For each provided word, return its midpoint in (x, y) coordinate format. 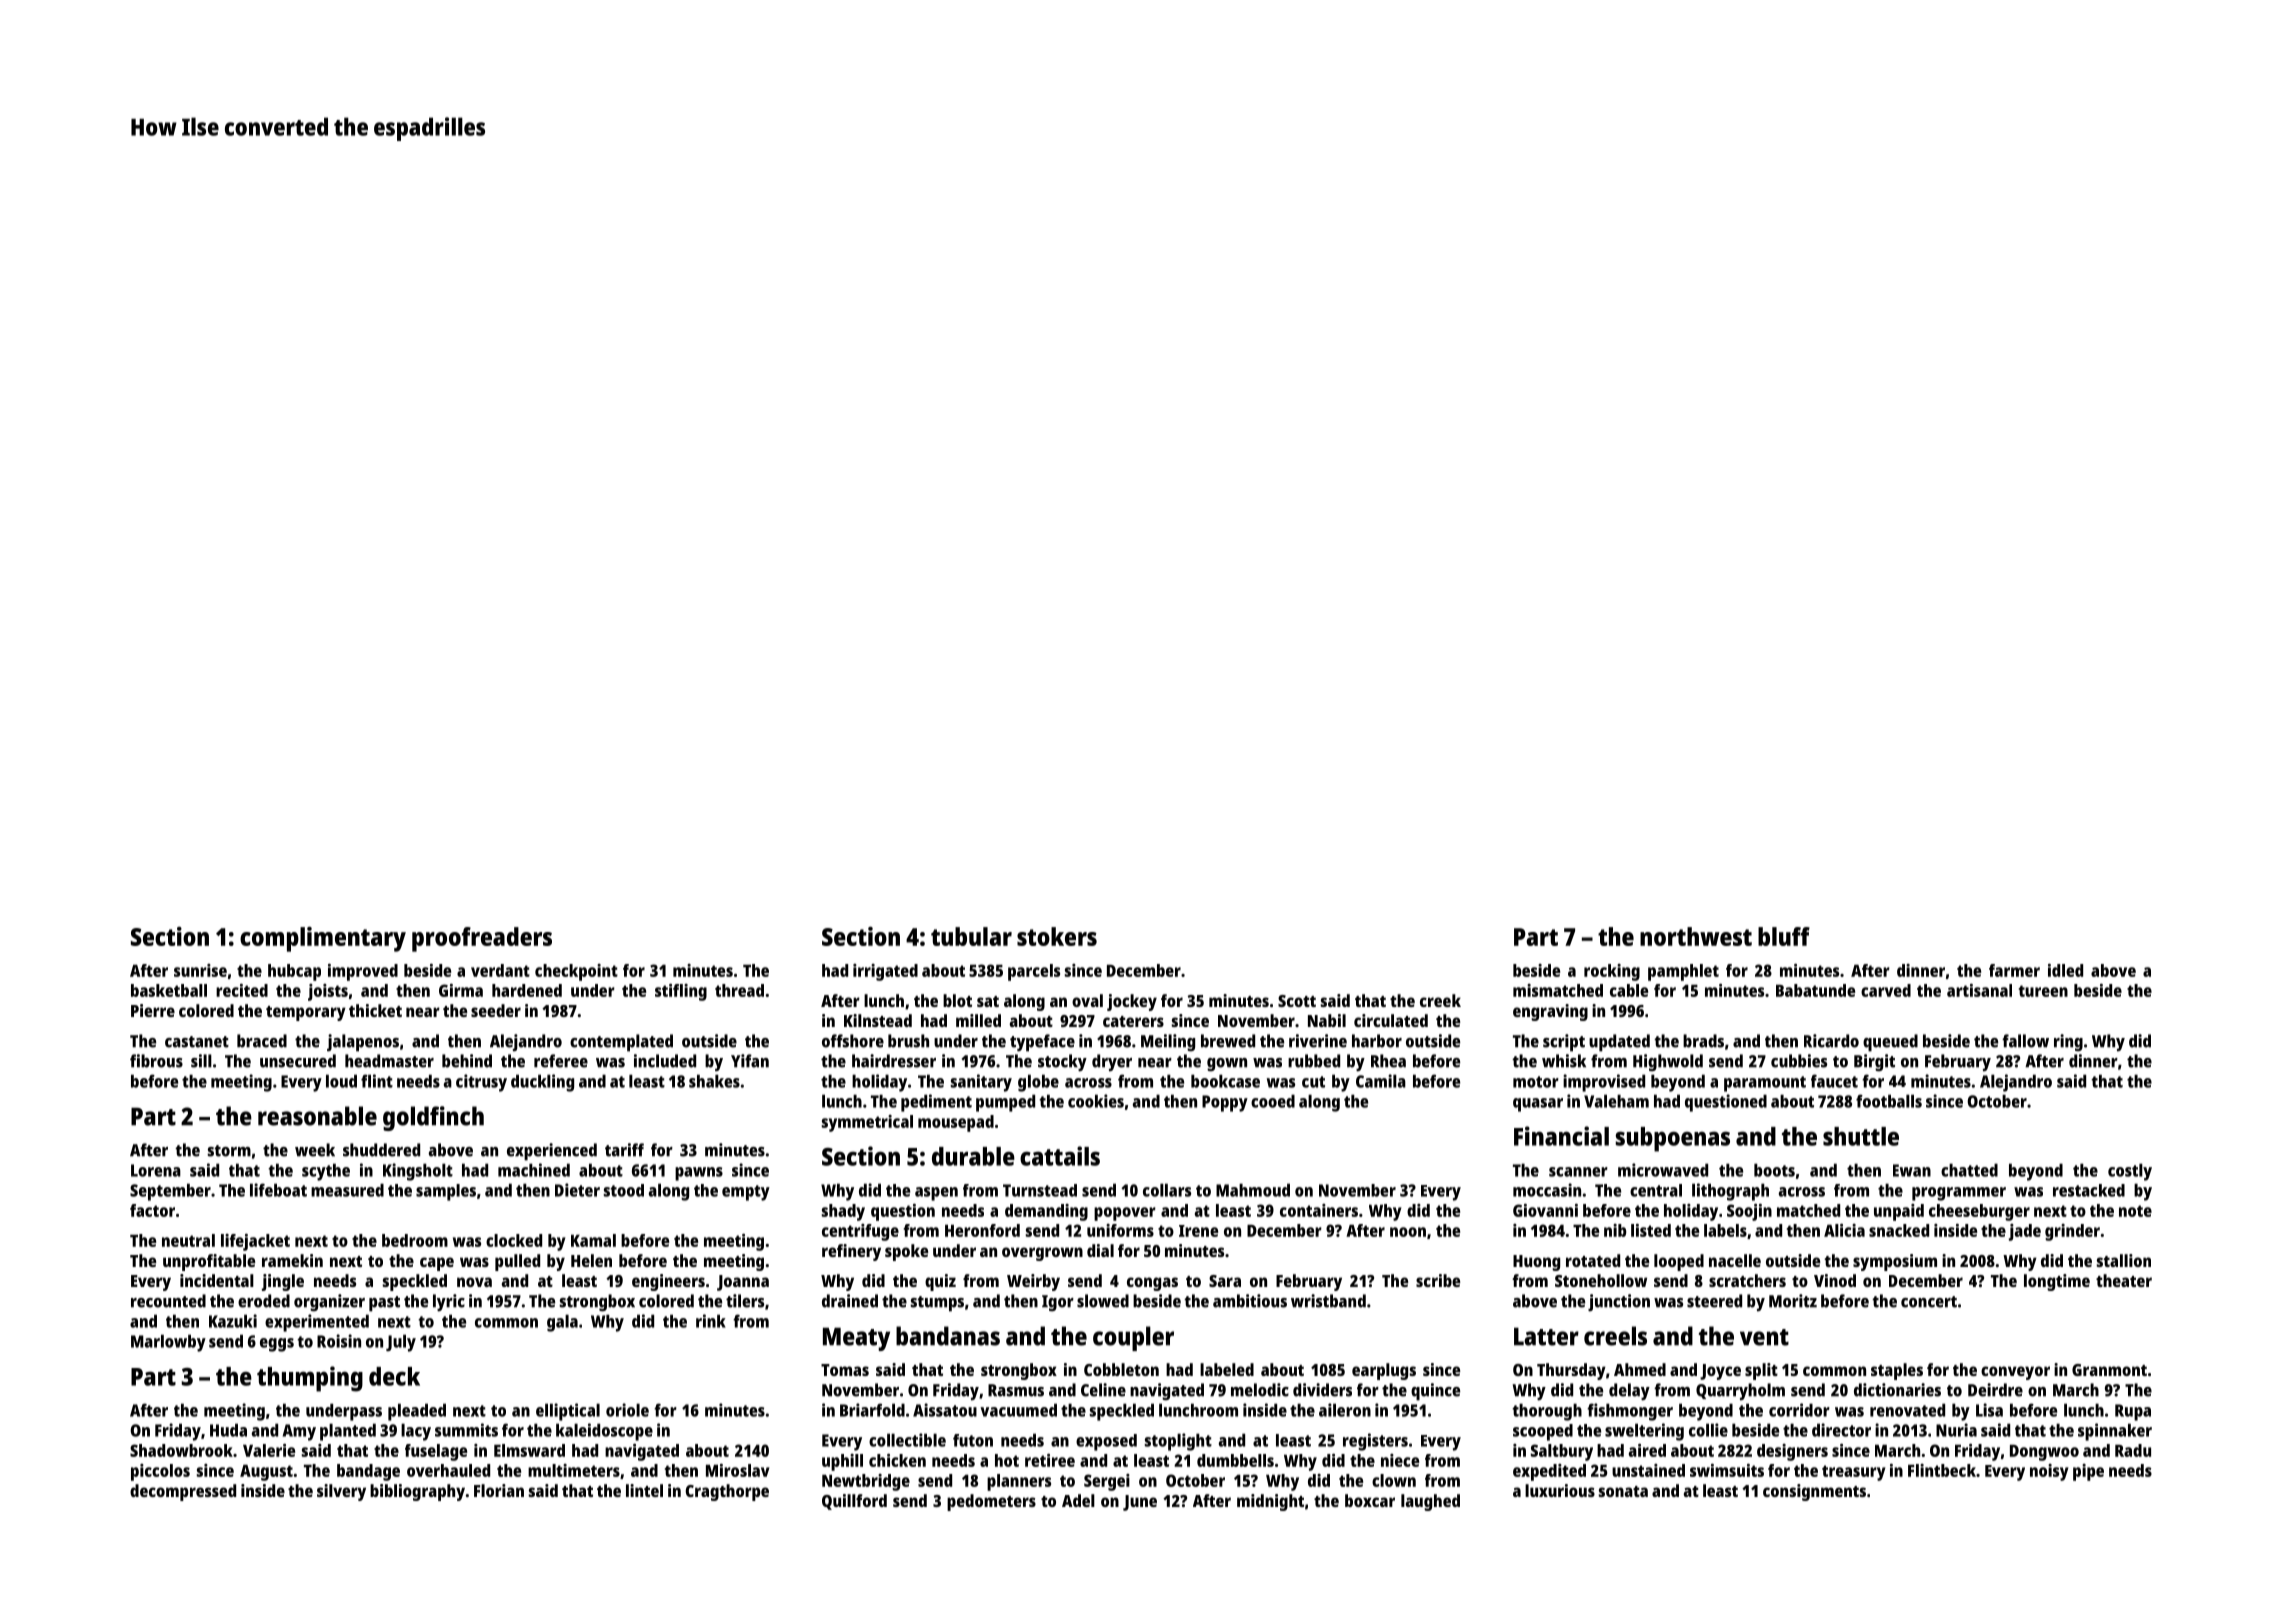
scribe (1438, 1280)
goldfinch (433, 1118)
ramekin (292, 1260)
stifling (681, 992)
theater (2124, 1280)
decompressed (183, 1492)
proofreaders (482, 939)
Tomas (845, 1370)
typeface (1042, 1043)
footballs (1889, 1101)
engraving (1550, 1012)
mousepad (956, 1123)
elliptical (568, 1412)
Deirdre (1995, 1390)
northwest (1696, 936)
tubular (971, 936)
